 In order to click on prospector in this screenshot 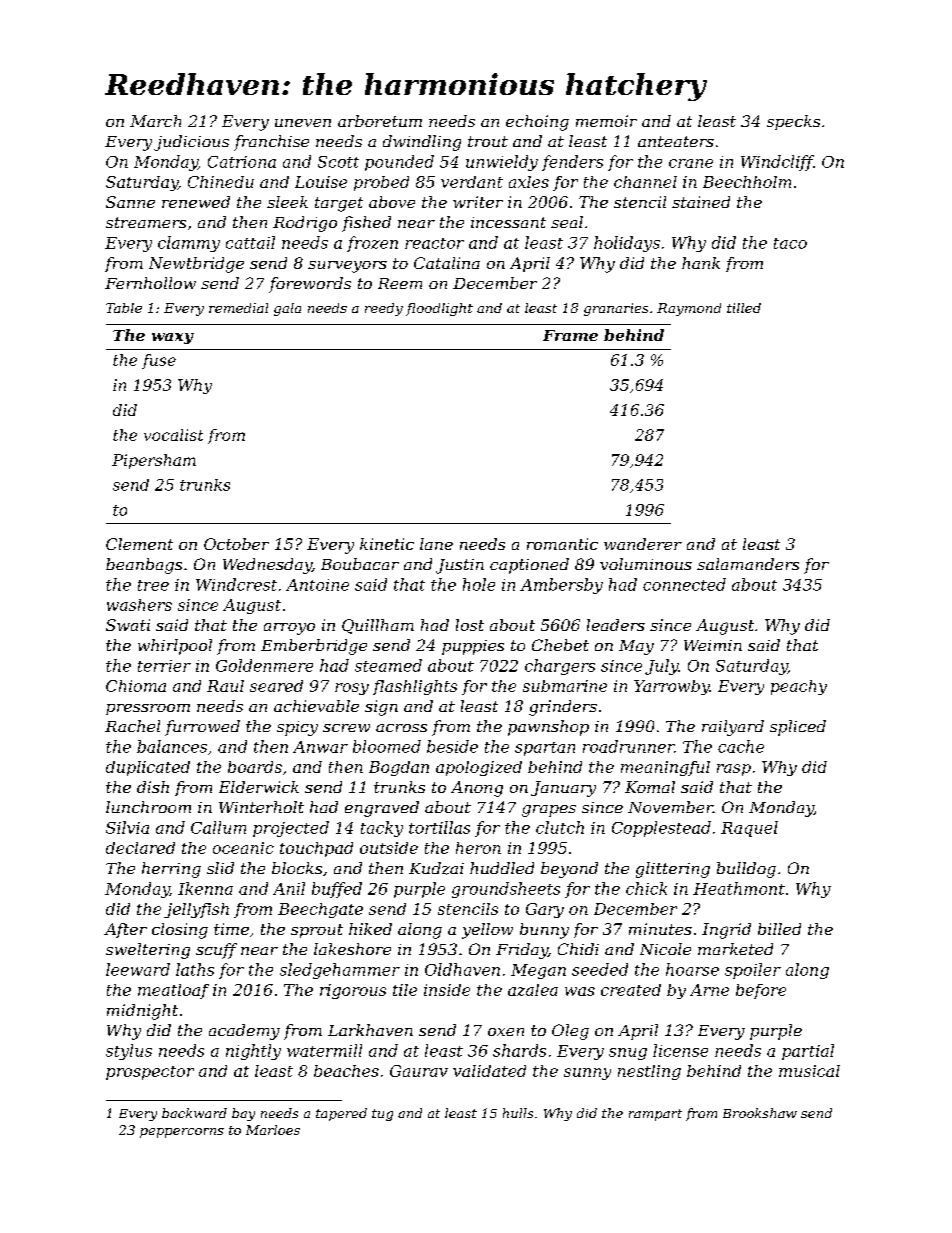, I will do `click(150, 1073)`.
